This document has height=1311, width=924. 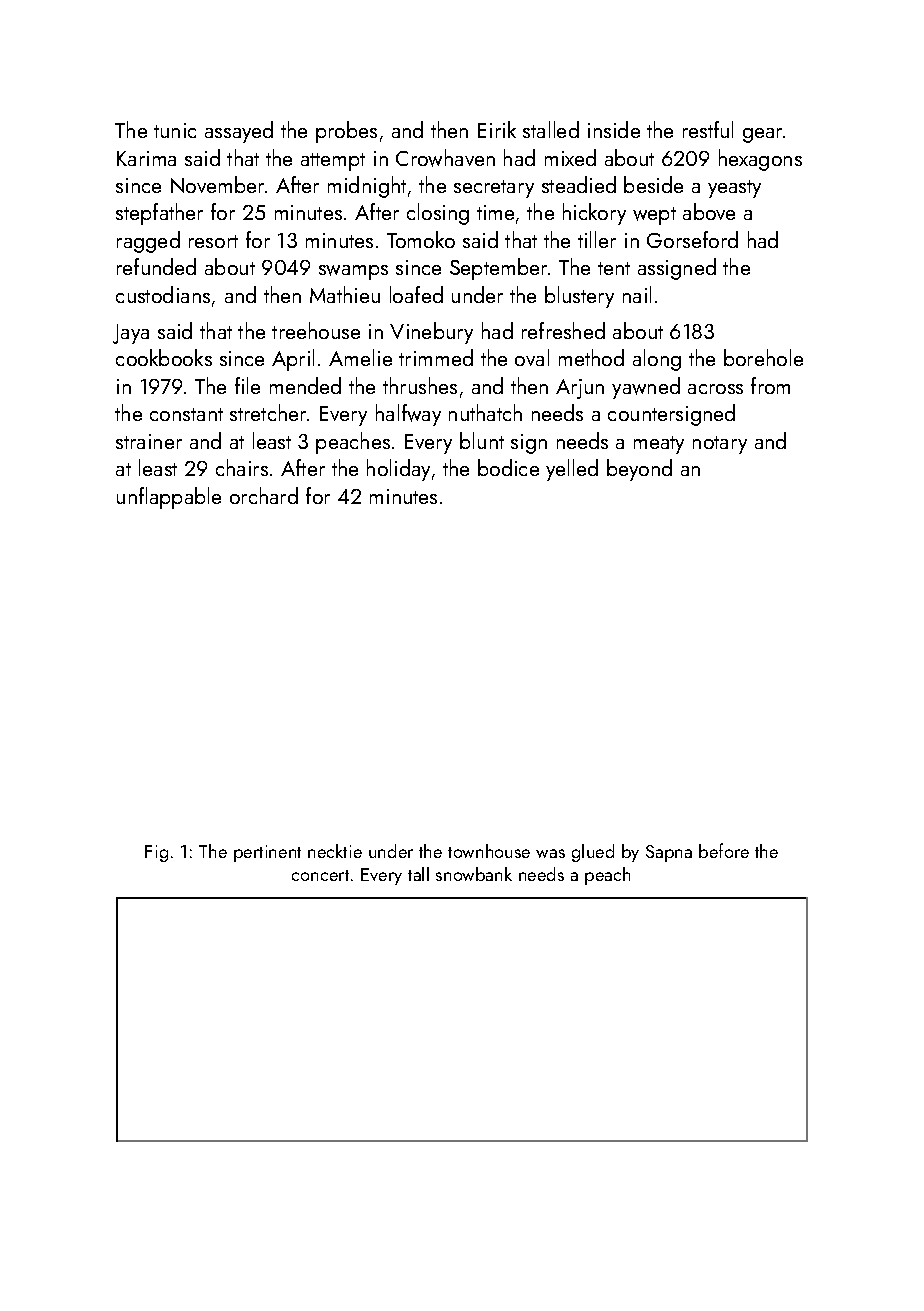 What do you see at coordinates (346, 132) in the document?
I see `probes` at bounding box center [346, 132].
